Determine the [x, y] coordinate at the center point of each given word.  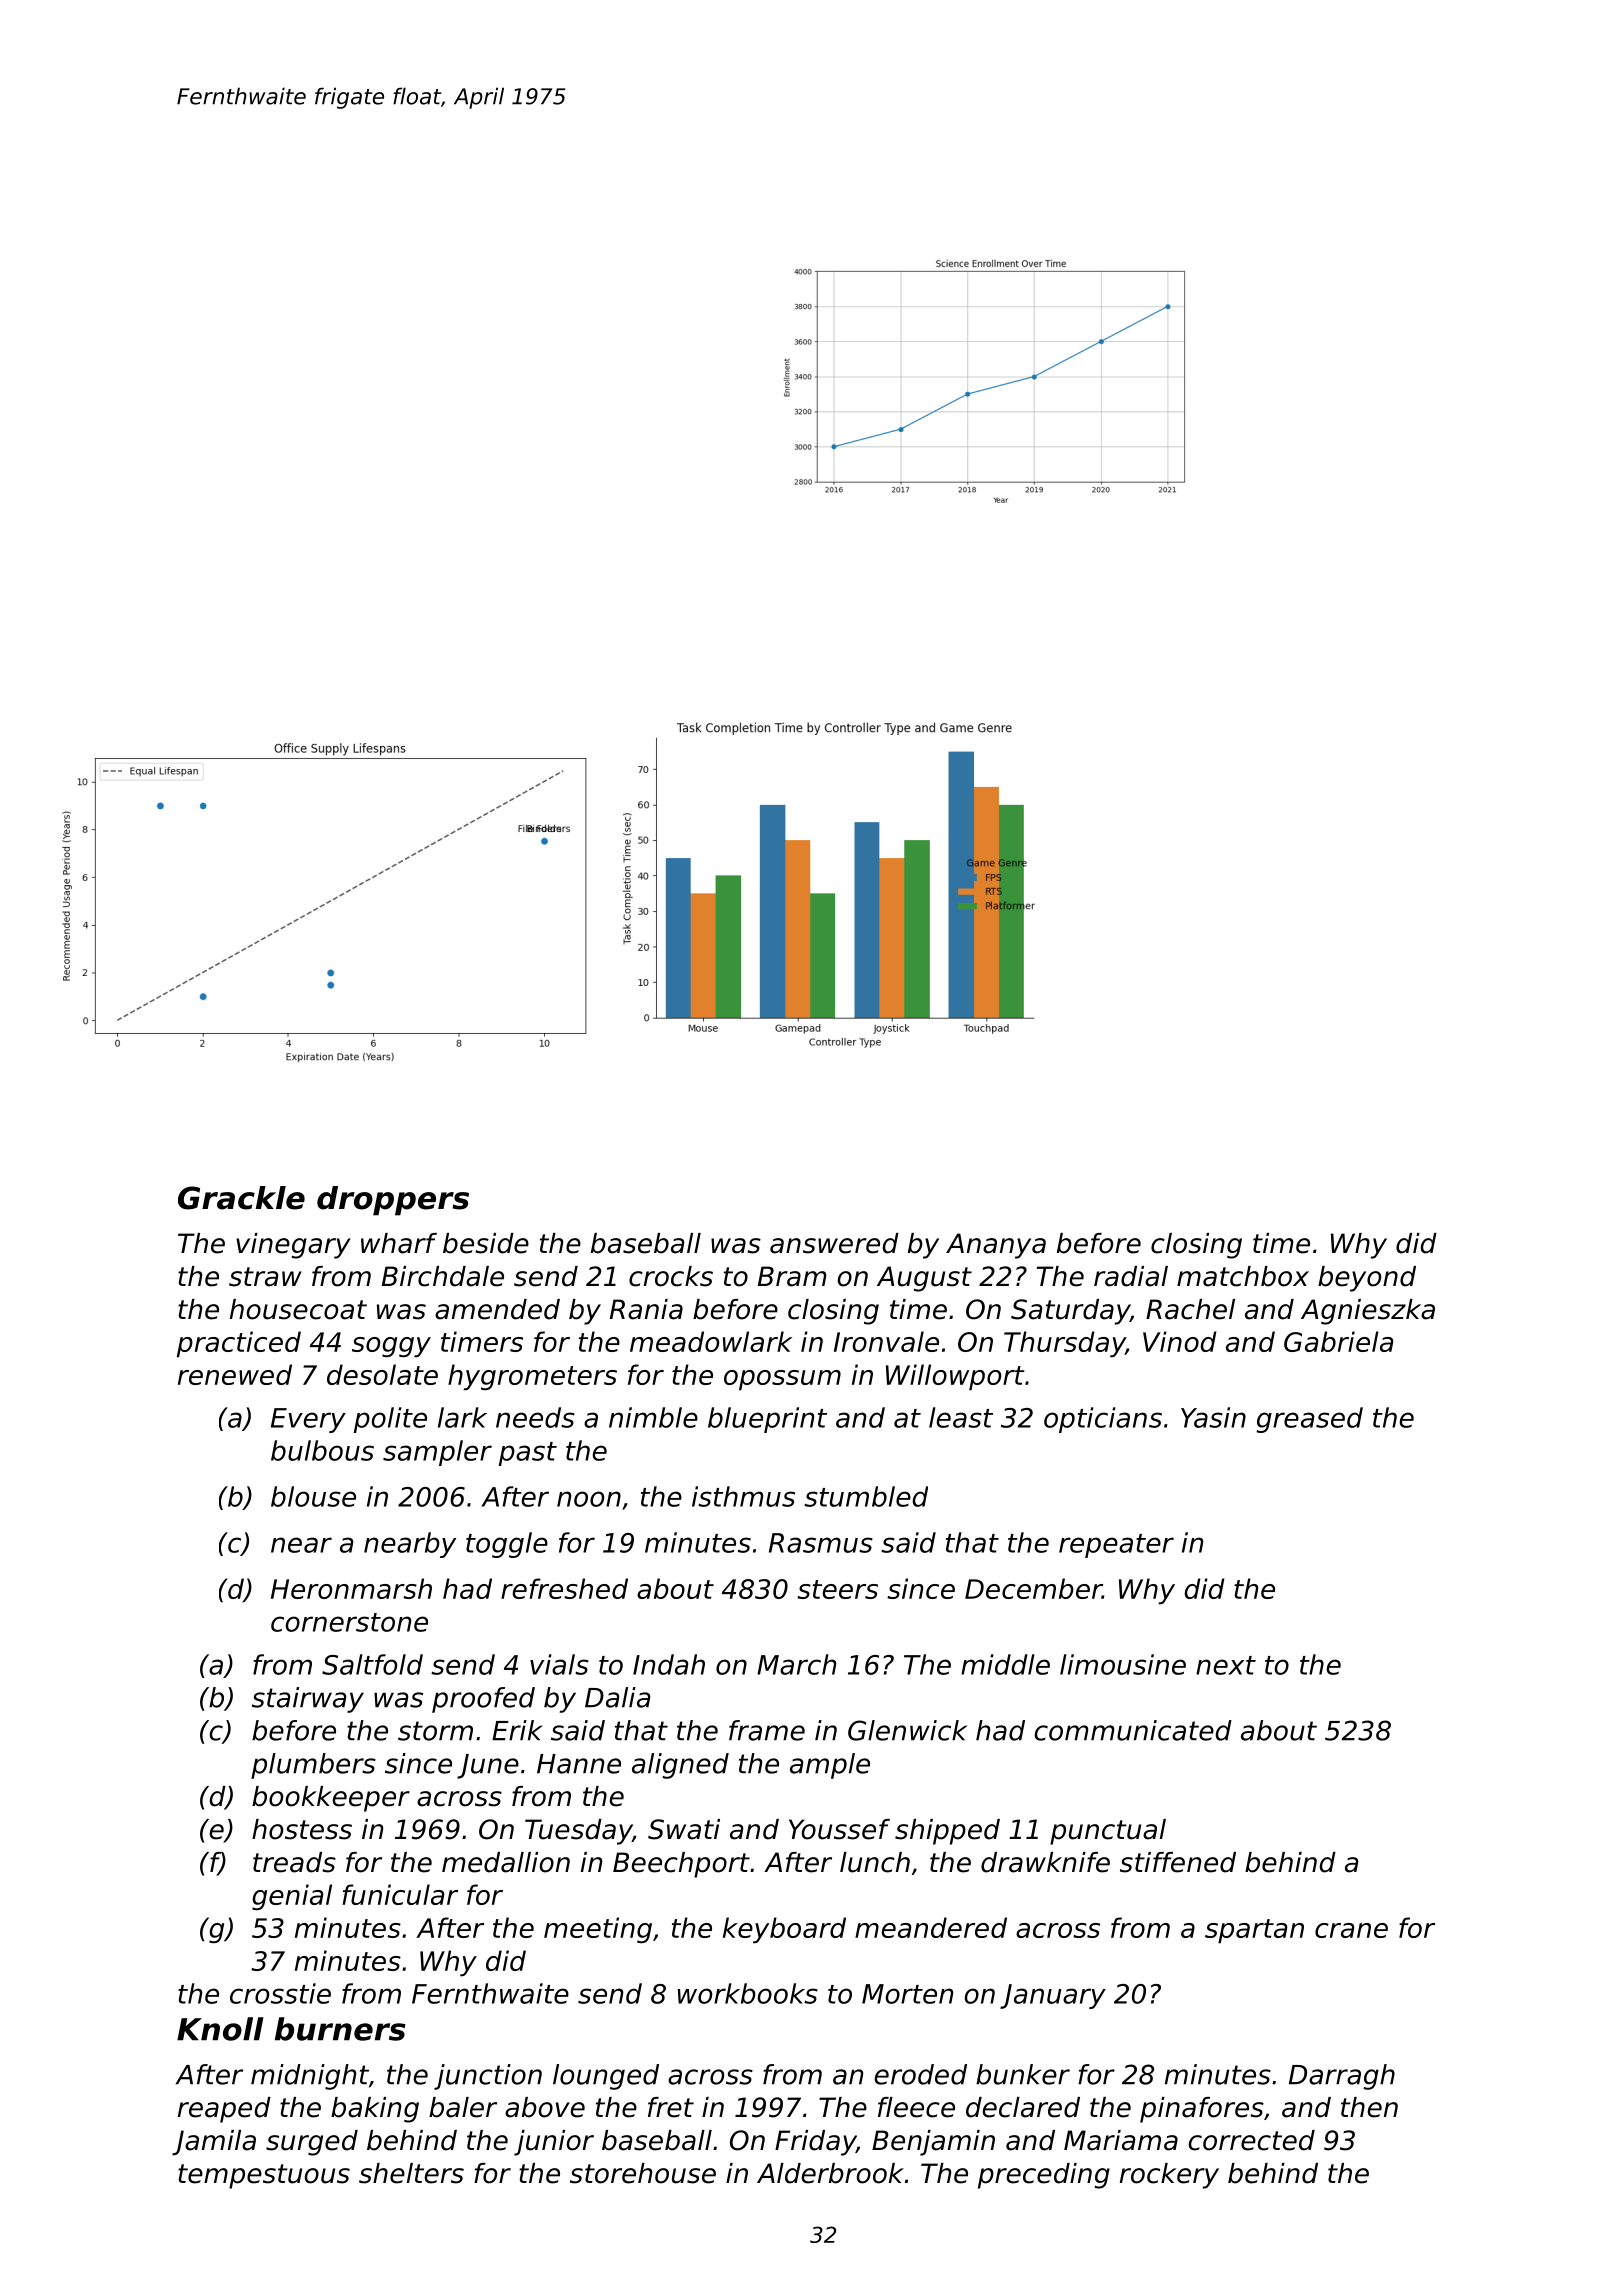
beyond [1367, 1279]
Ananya [996, 1246]
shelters [411, 2173]
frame [767, 1730]
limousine [1123, 1664]
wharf [399, 1243]
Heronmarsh [351, 1588]
